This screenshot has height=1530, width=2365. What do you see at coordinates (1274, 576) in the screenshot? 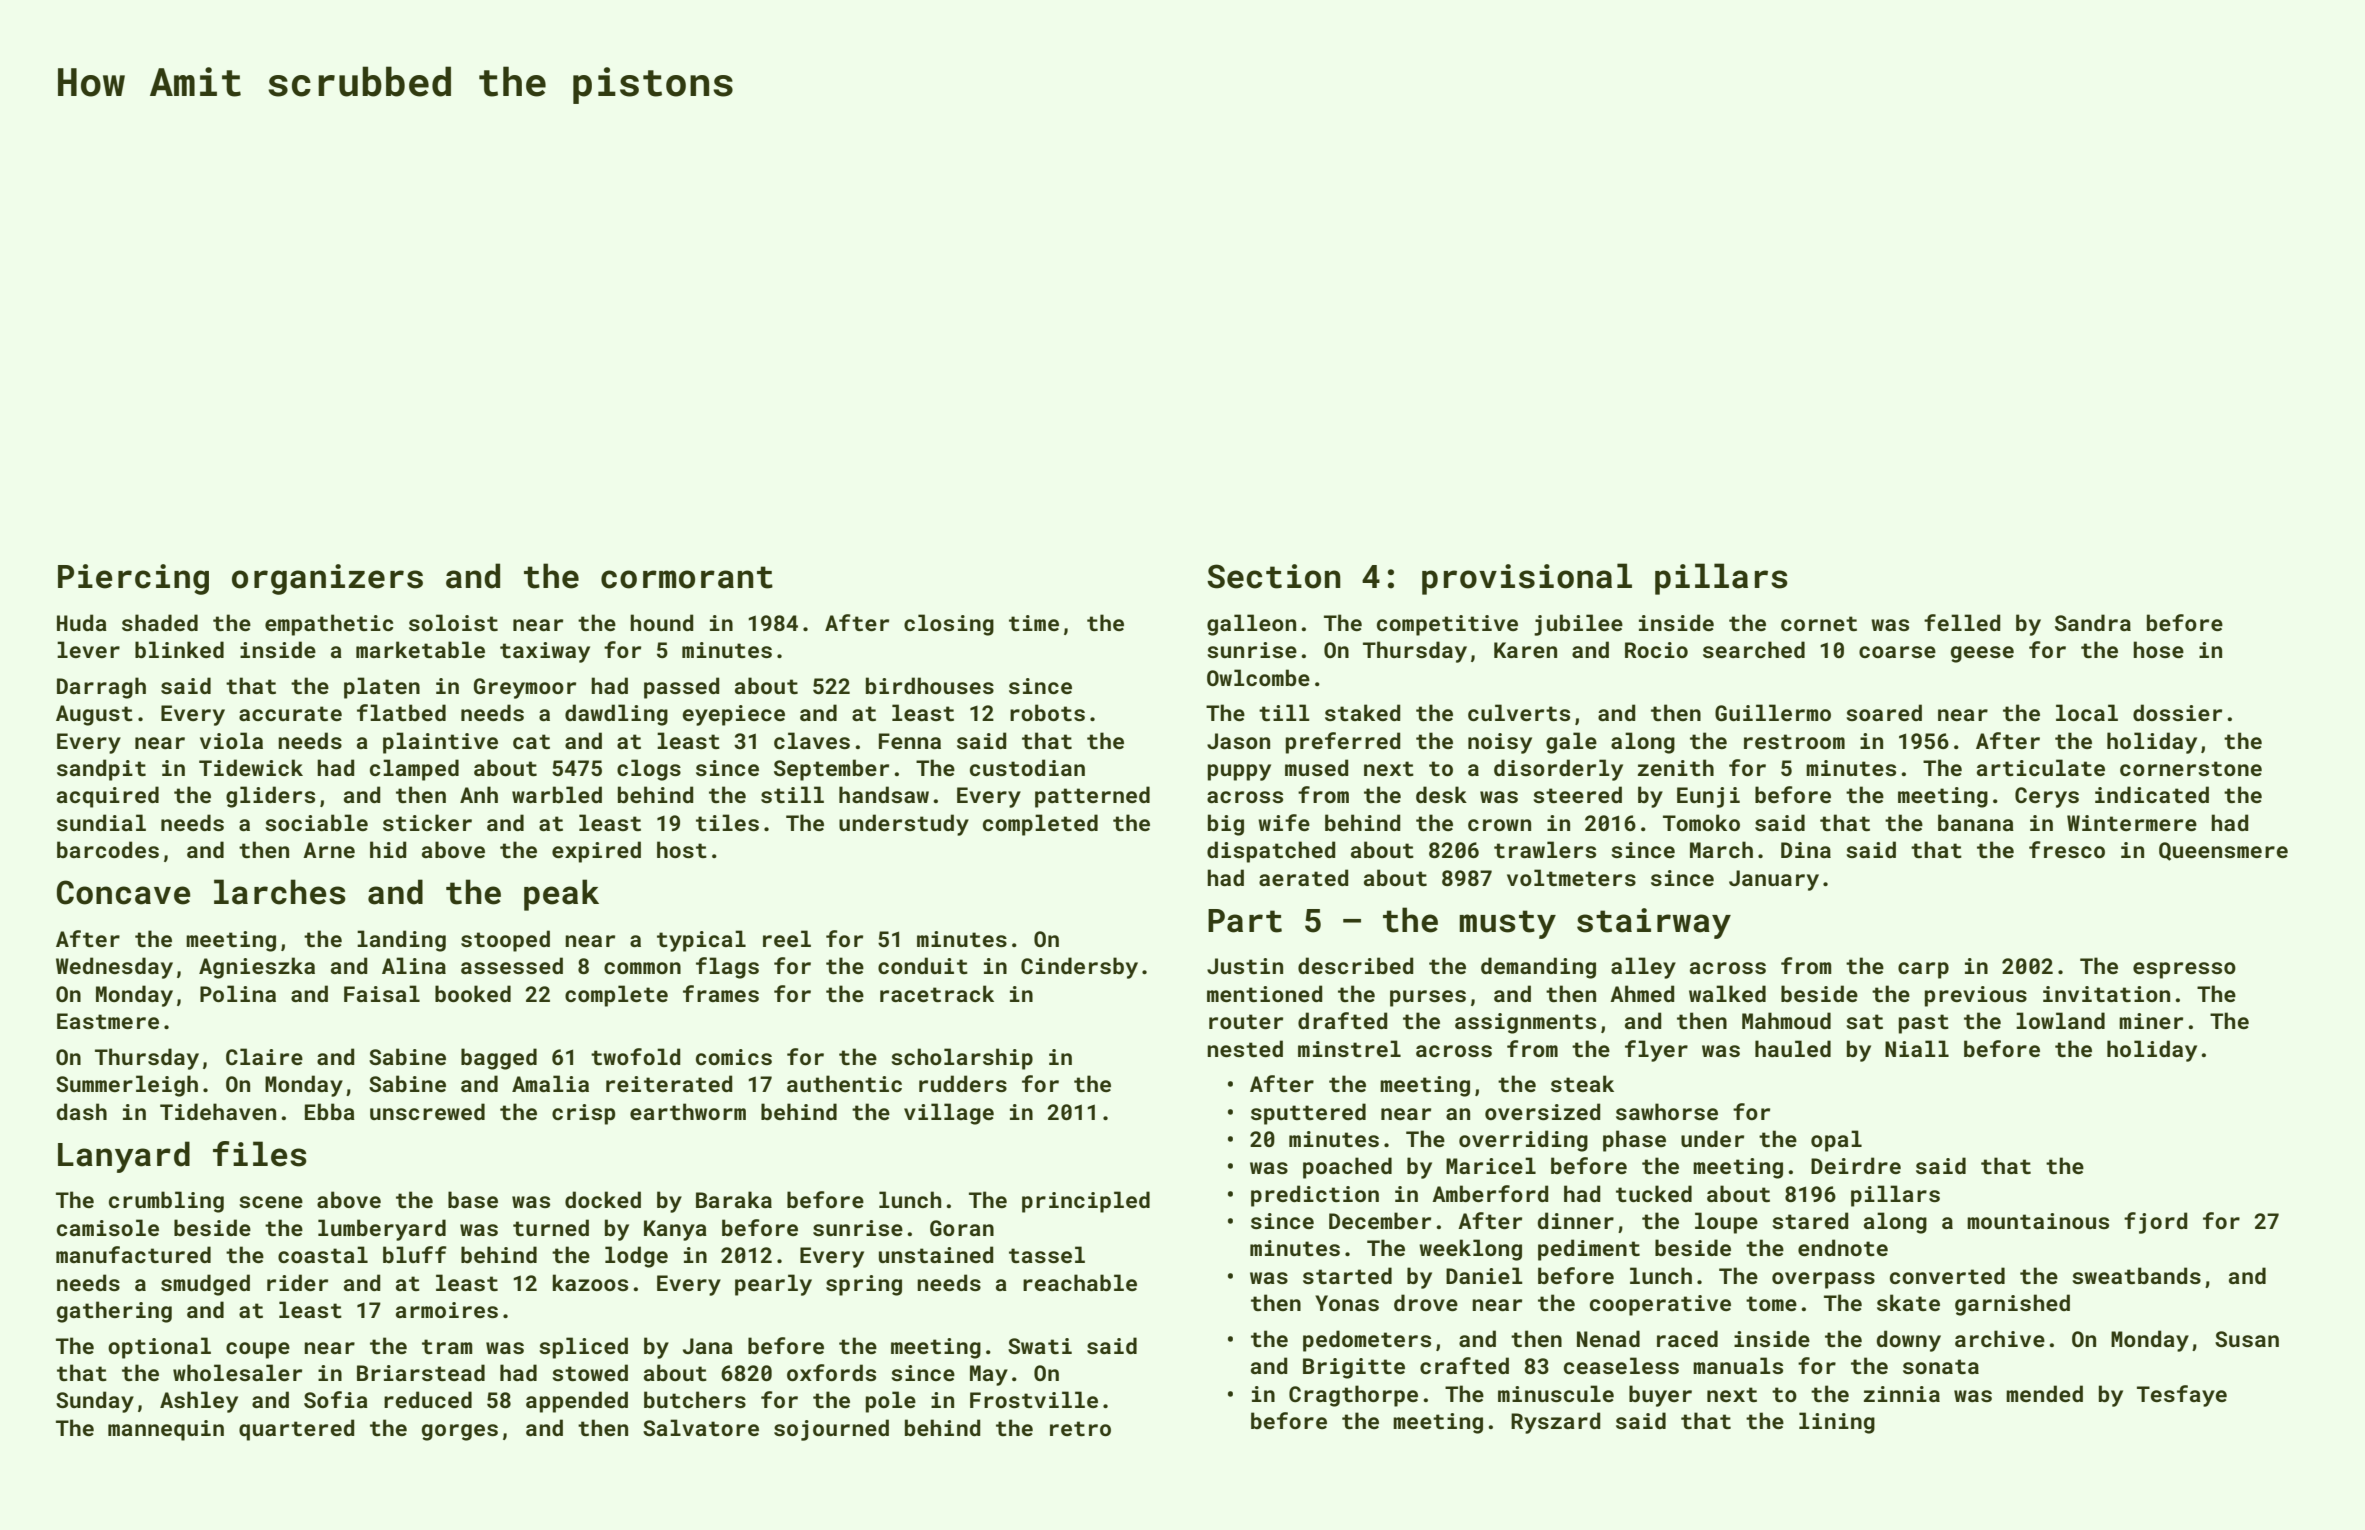
I see `Section` at bounding box center [1274, 576].
